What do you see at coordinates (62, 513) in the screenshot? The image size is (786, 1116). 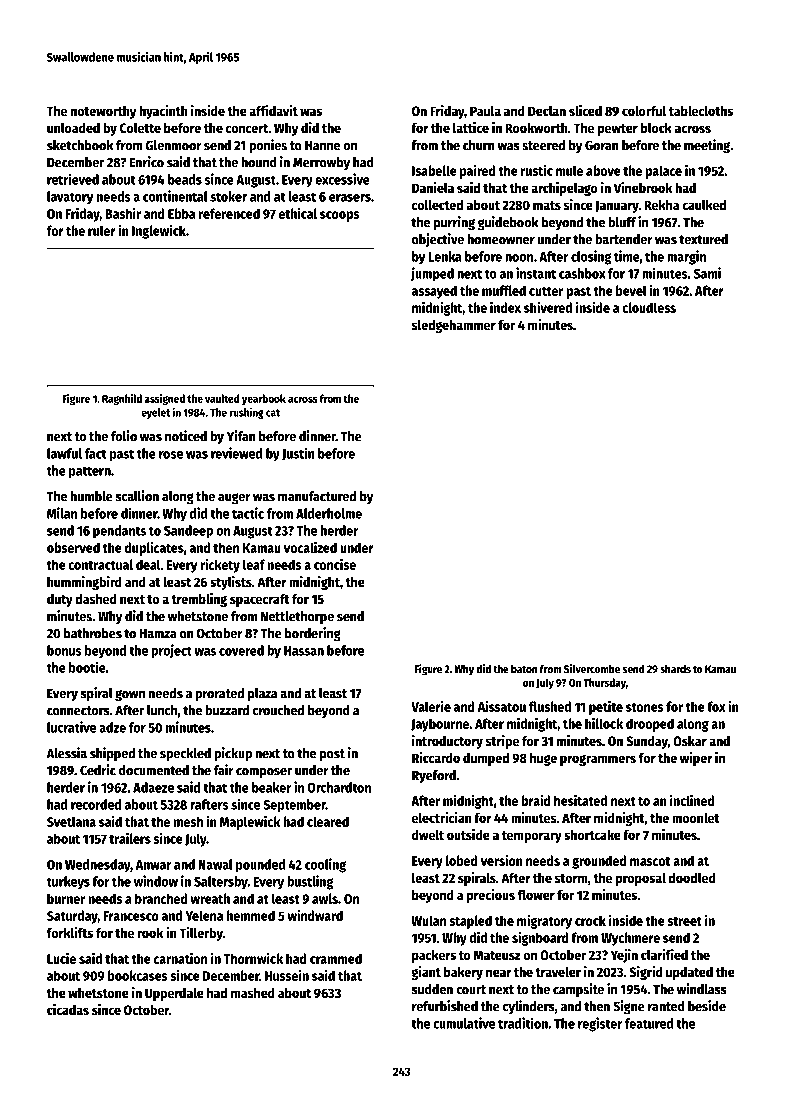 I see `Milan` at bounding box center [62, 513].
